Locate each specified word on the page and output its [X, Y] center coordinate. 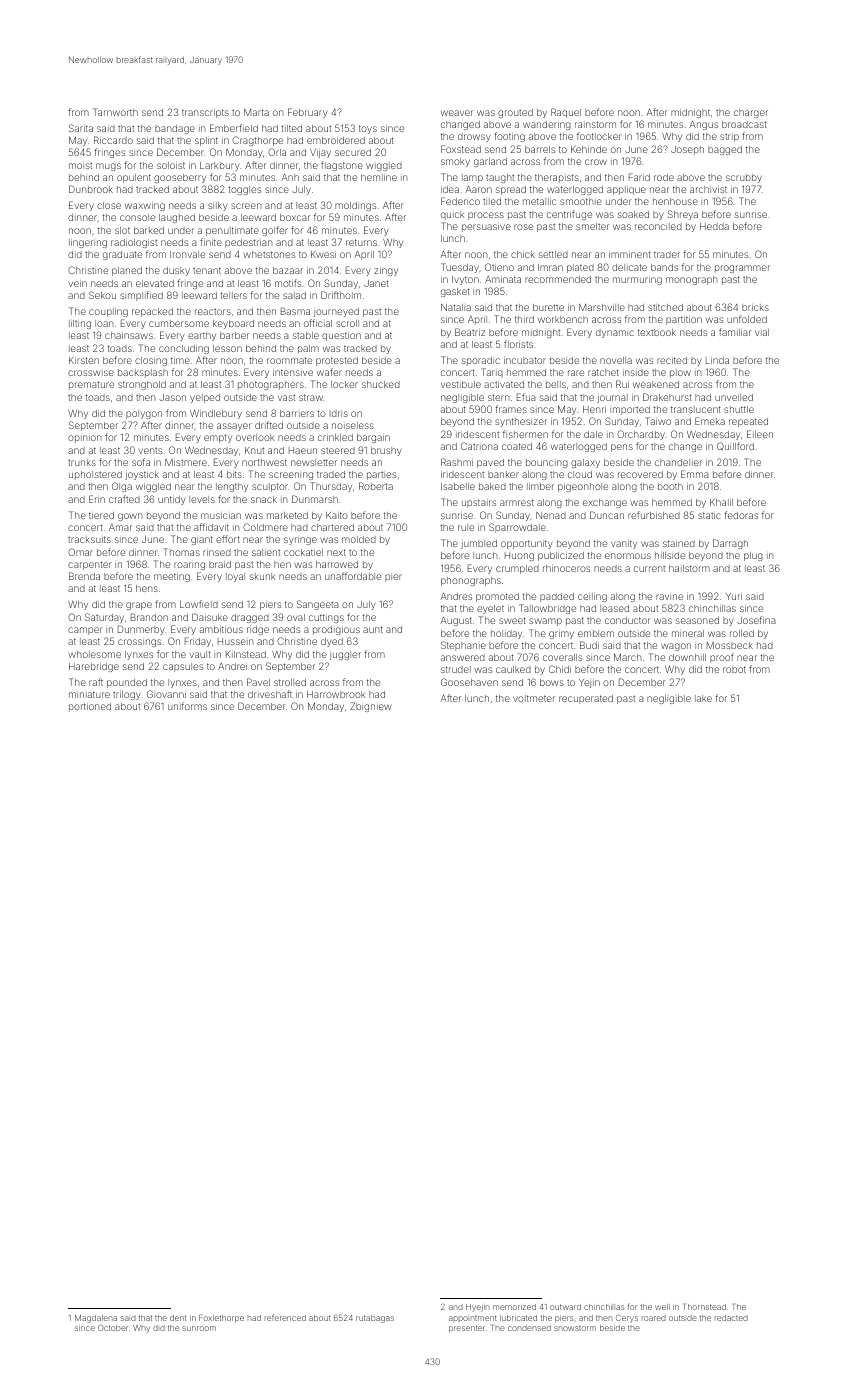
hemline [379, 177]
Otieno [499, 267]
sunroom [199, 1328]
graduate [122, 255]
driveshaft [270, 694]
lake [703, 698]
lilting [80, 324]
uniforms [187, 706]
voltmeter [534, 698]
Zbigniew [370, 707]
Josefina [757, 620]
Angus [703, 125]
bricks [755, 307]
